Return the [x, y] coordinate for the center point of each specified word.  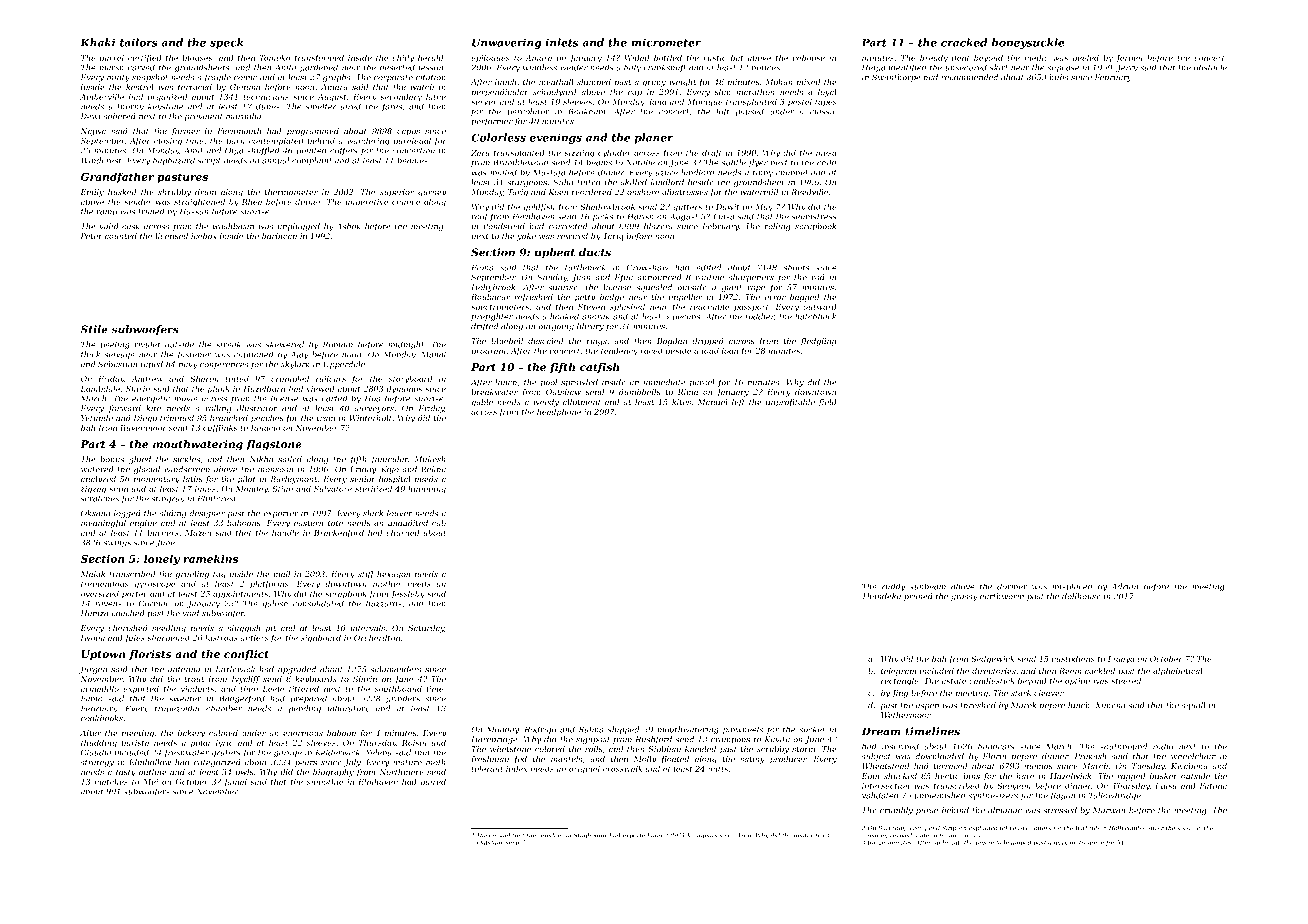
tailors [139, 42]
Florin [994, 756]
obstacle [1210, 67]
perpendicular [500, 93]
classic [823, 111]
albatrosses [685, 192]
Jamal [235, 783]
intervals [367, 628]
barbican [279, 236]
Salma [591, 729]
